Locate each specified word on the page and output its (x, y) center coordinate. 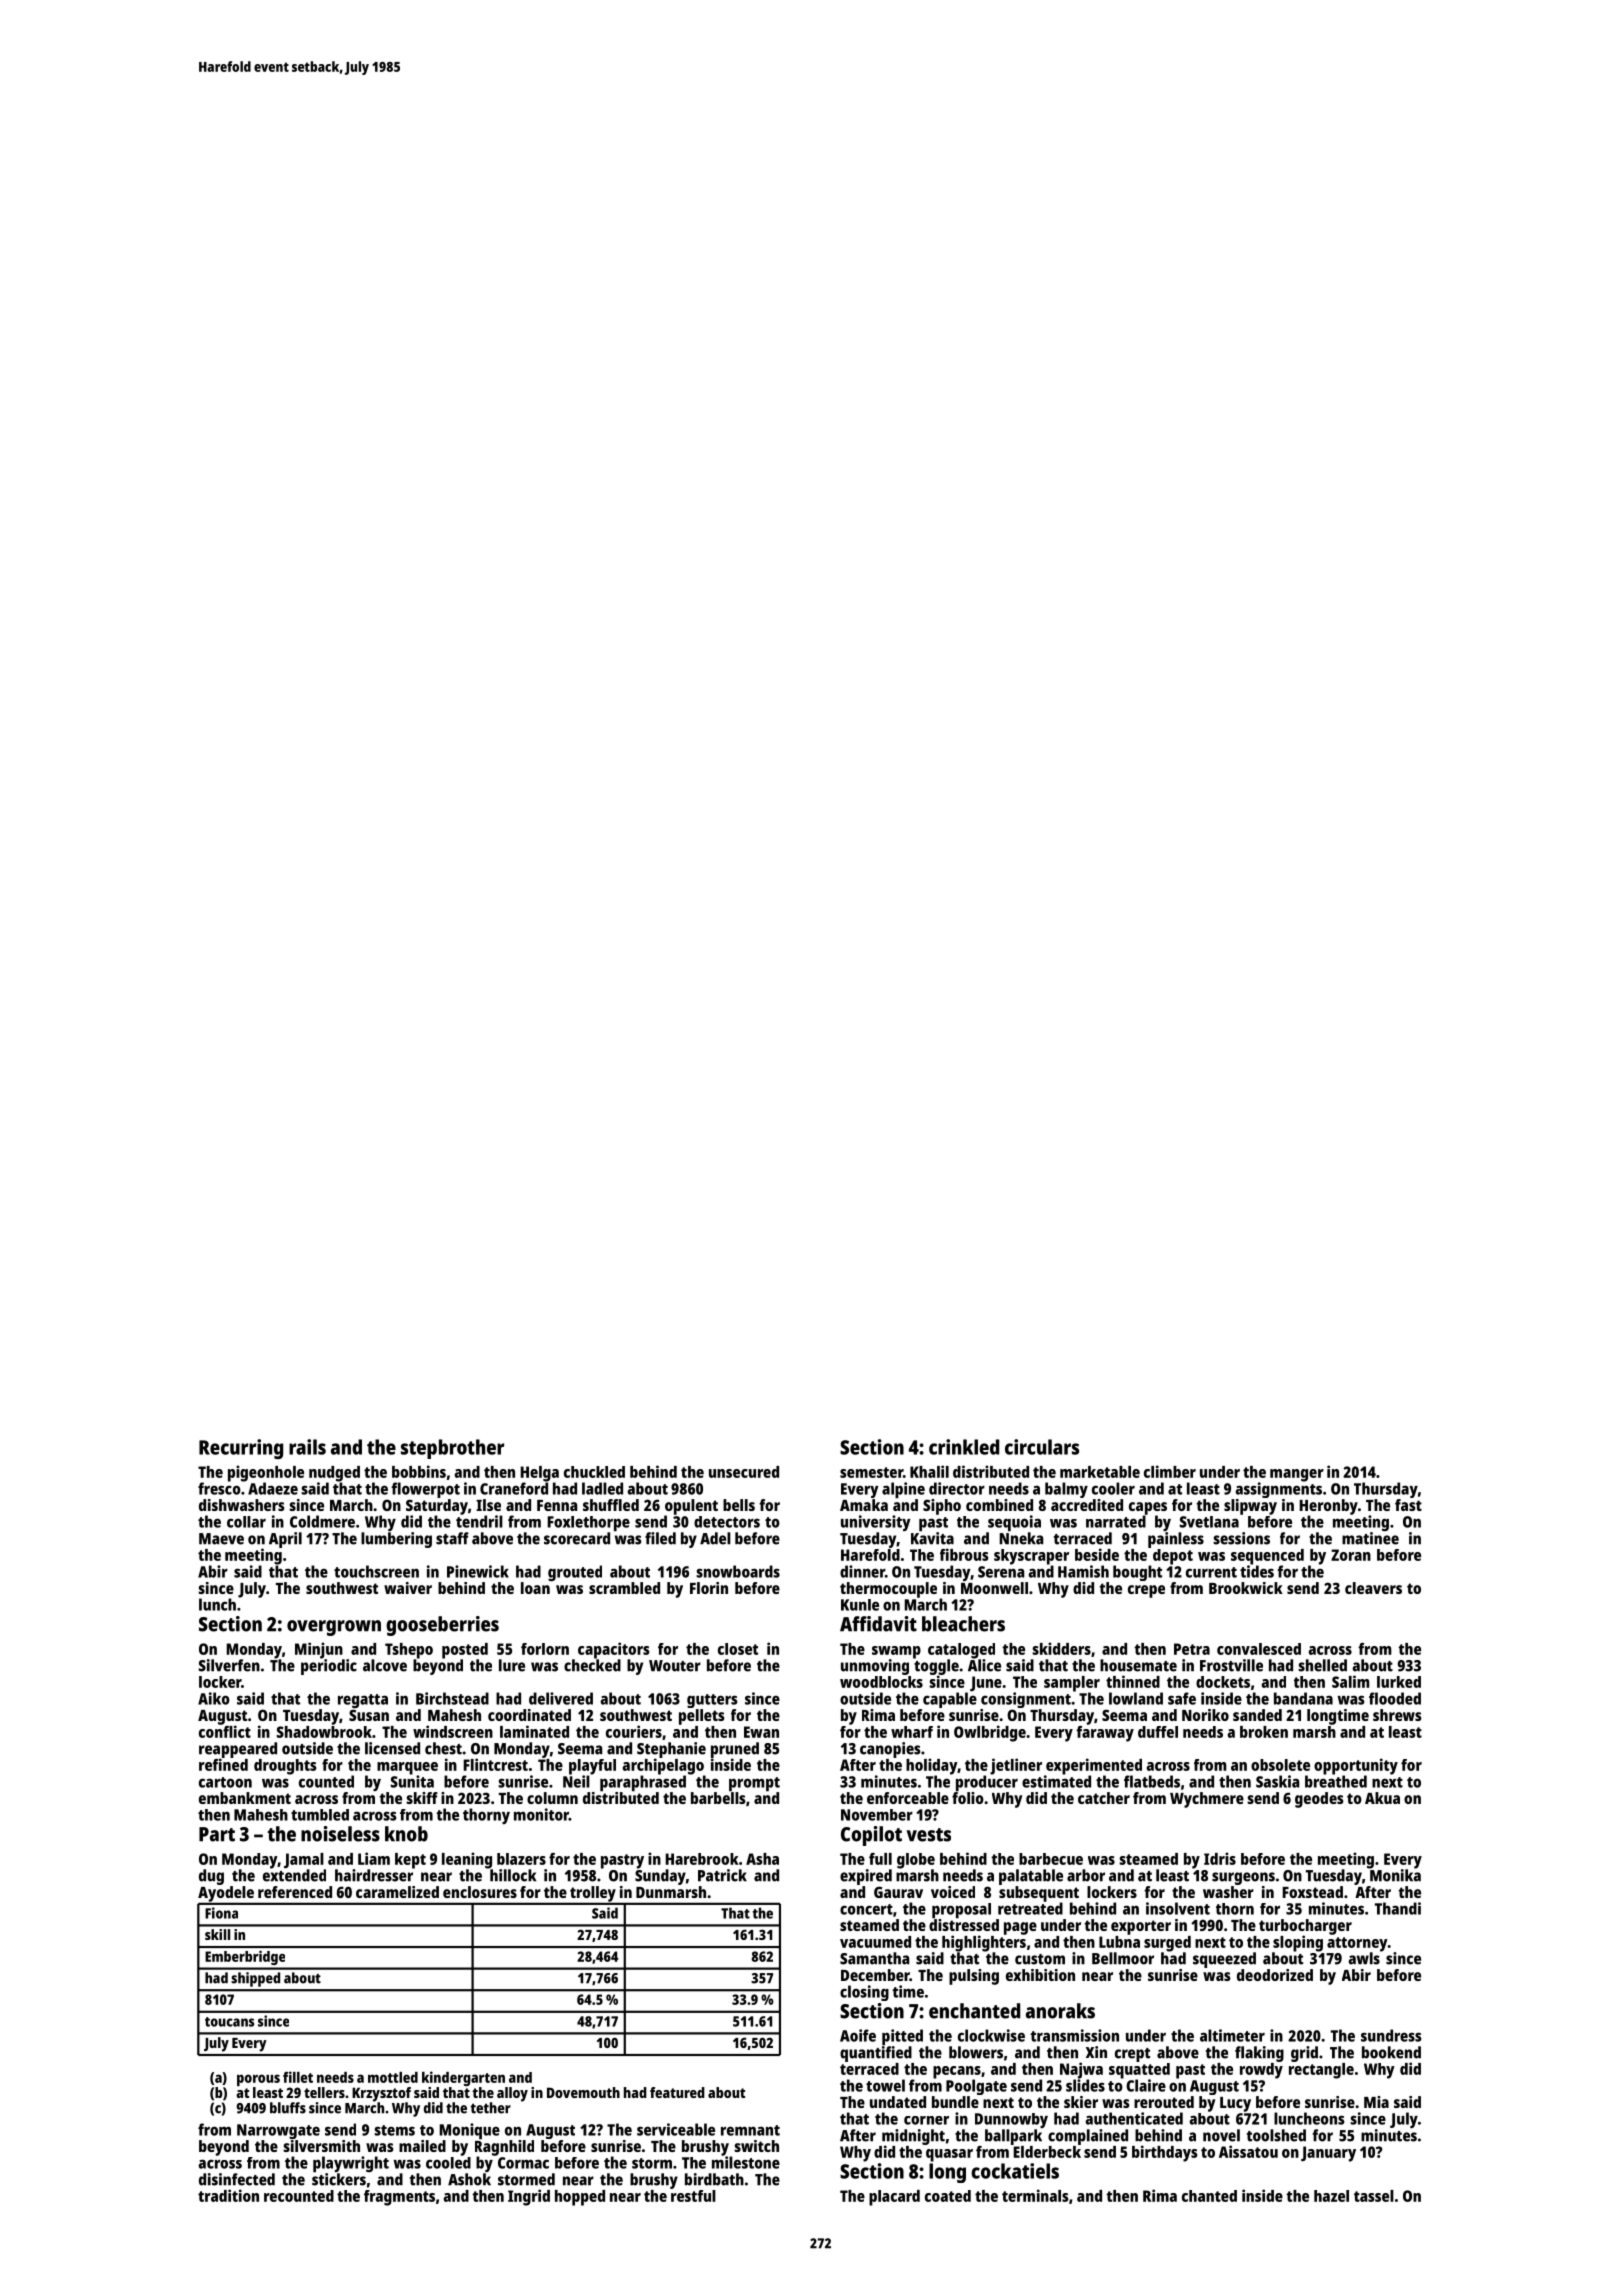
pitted (902, 2037)
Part (217, 1834)
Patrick (722, 1875)
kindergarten (463, 2078)
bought (1137, 1573)
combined (999, 1505)
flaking (1259, 2054)
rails (307, 1447)
